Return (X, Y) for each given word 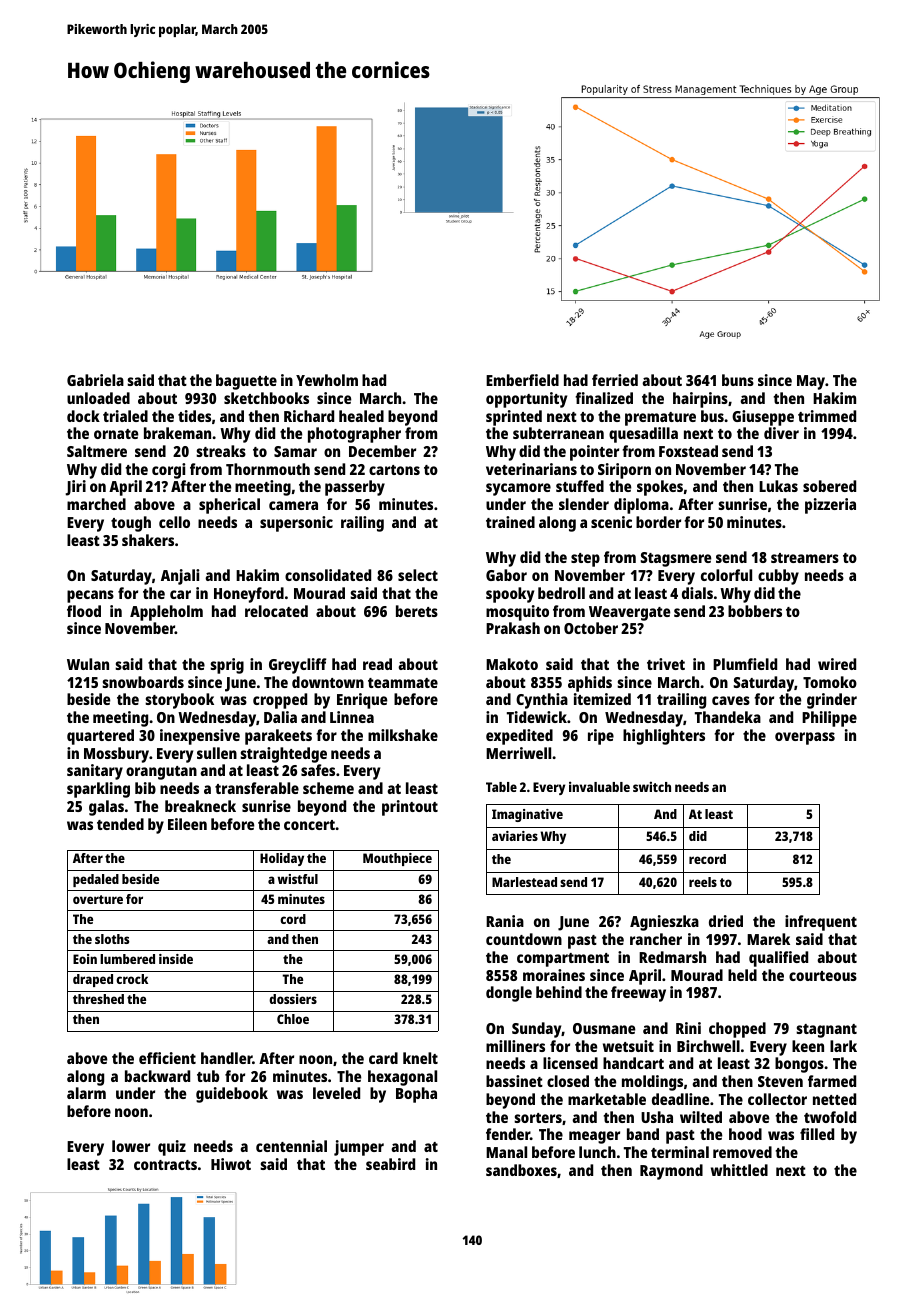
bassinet (514, 1081)
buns (738, 380)
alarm (86, 1093)
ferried (615, 380)
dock (83, 416)
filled (817, 1134)
